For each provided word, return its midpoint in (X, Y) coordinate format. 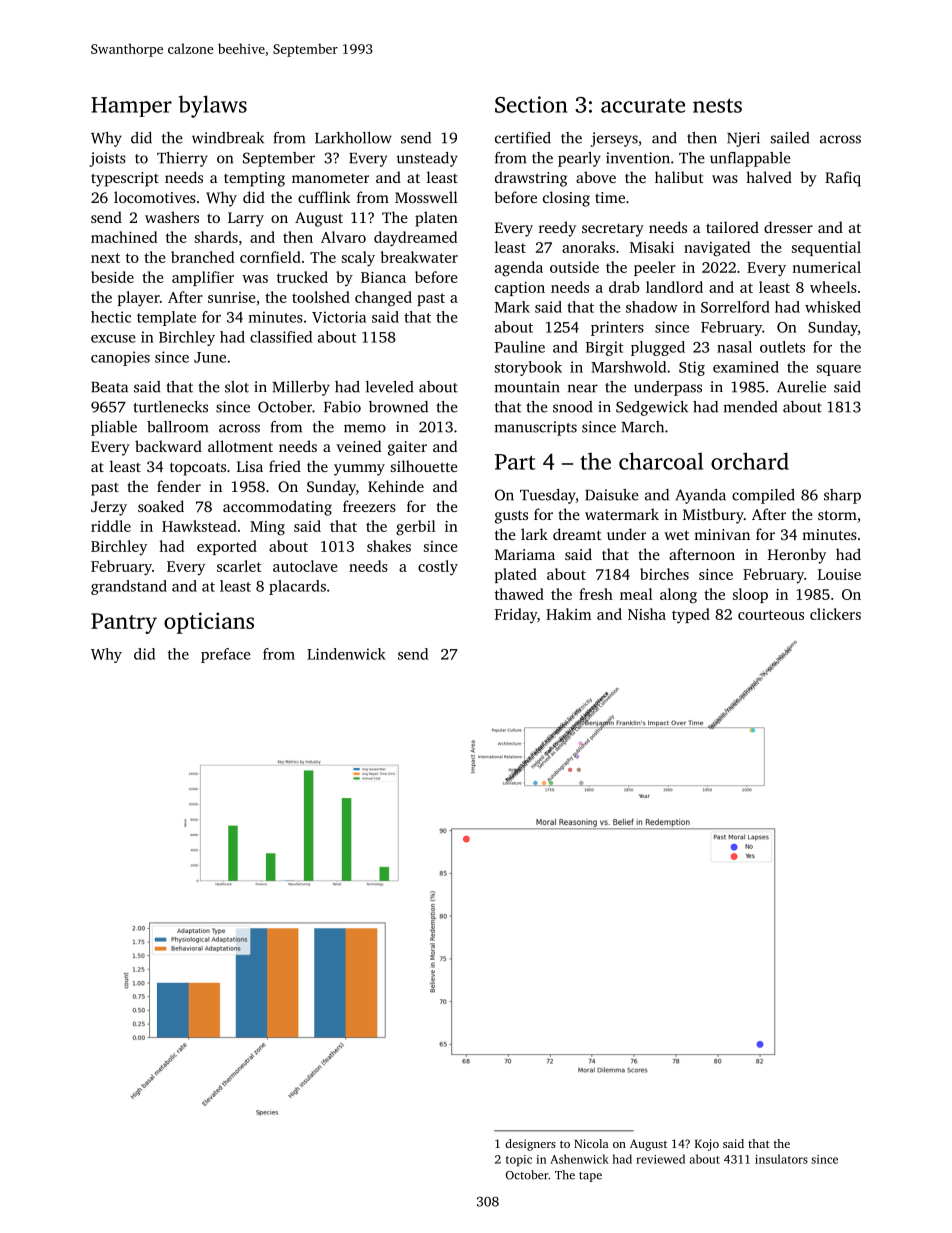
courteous (771, 615)
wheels (833, 287)
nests (717, 105)
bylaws (213, 106)
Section (531, 104)
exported (227, 547)
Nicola (591, 1143)
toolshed (321, 297)
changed (383, 299)
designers (530, 1145)
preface (226, 655)
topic (519, 1160)
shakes (389, 546)
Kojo (707, 1145)
